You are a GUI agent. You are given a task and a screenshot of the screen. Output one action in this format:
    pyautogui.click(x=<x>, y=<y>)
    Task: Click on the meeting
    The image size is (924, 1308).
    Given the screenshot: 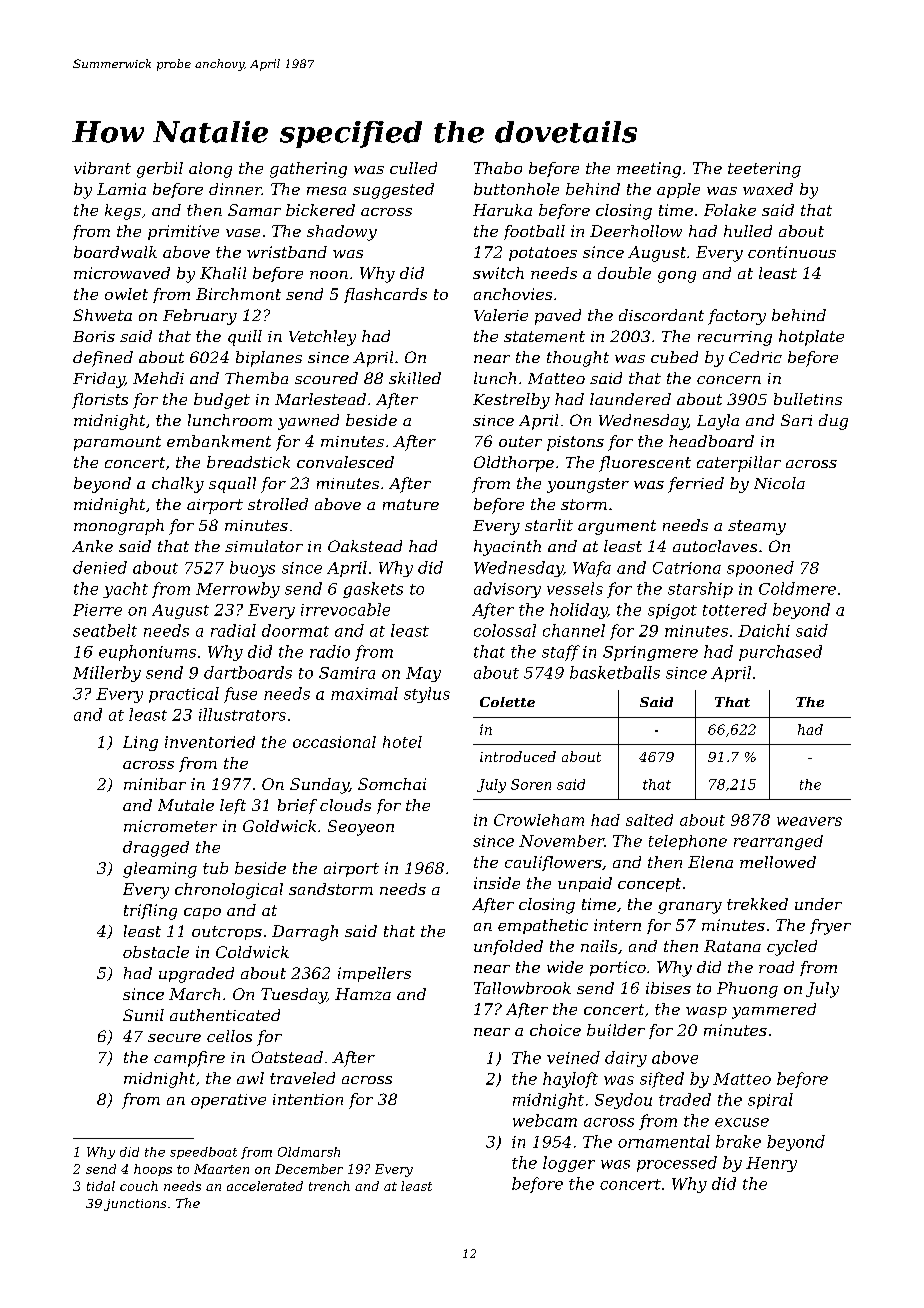 What is the action you would take?
    pyautogui.click(x=649, y=170)
